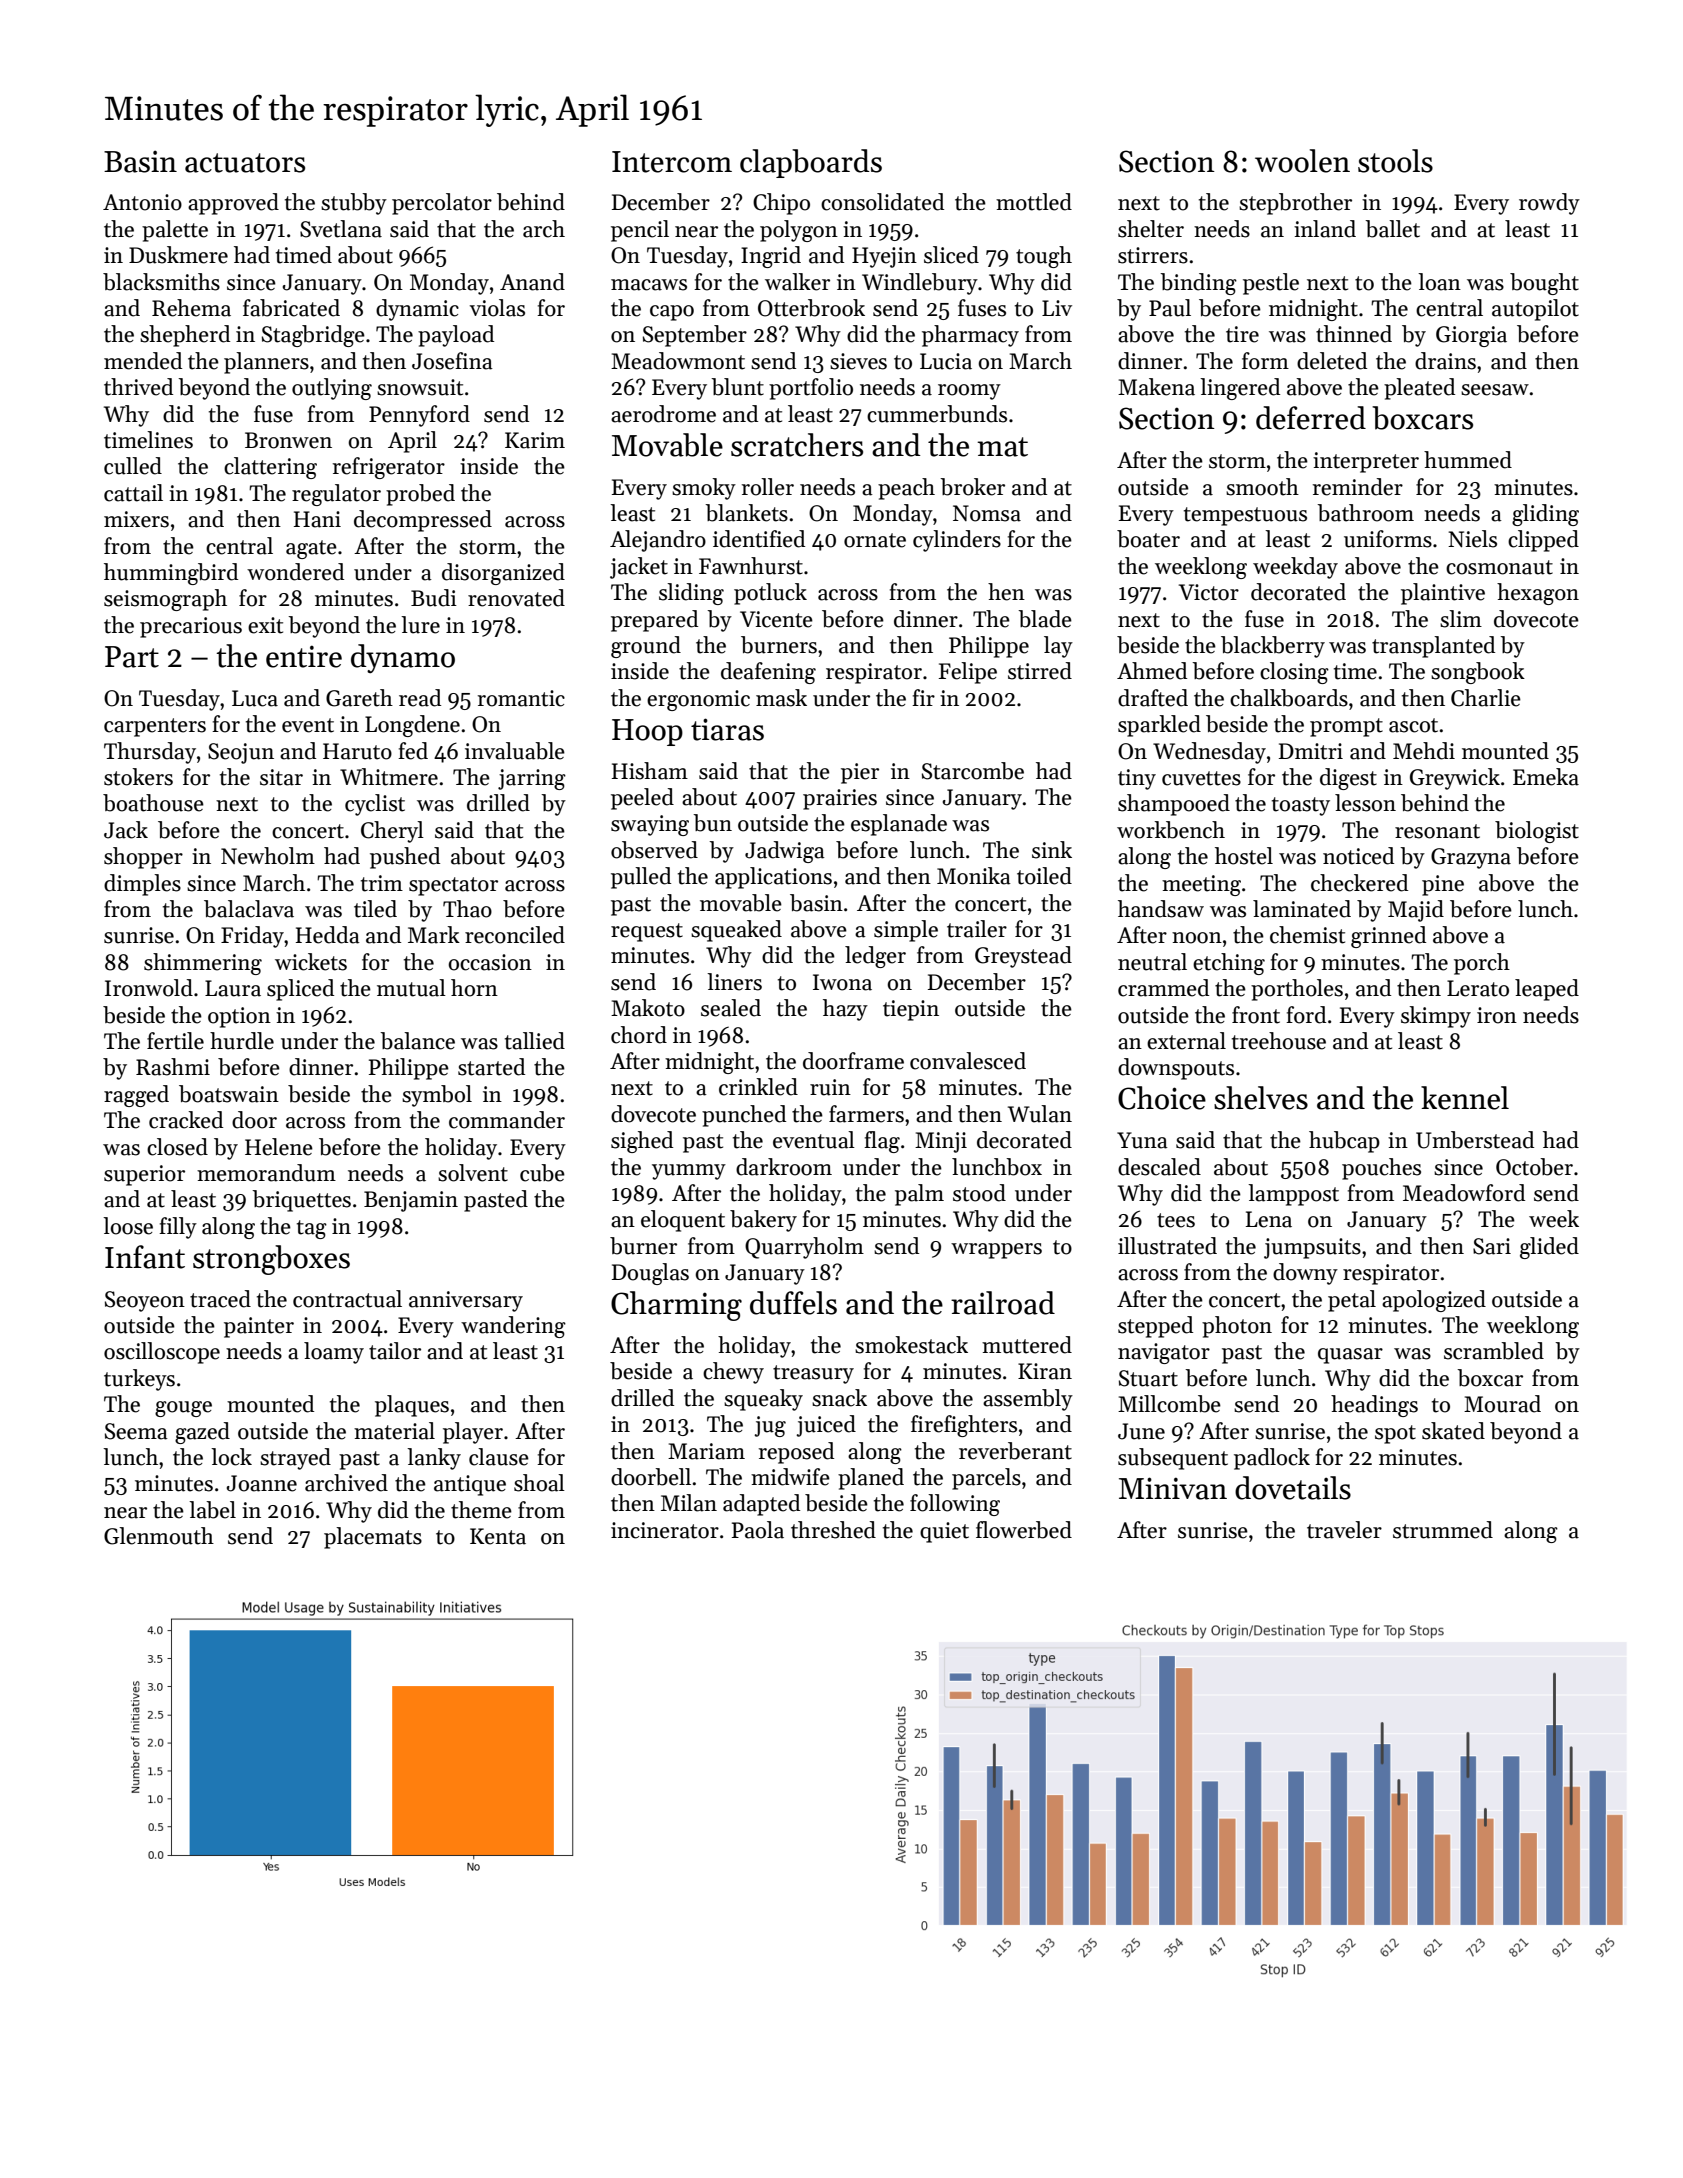  Describe the element at coordinates (860, 773) in the screenshot. I see `pier` at that location.
